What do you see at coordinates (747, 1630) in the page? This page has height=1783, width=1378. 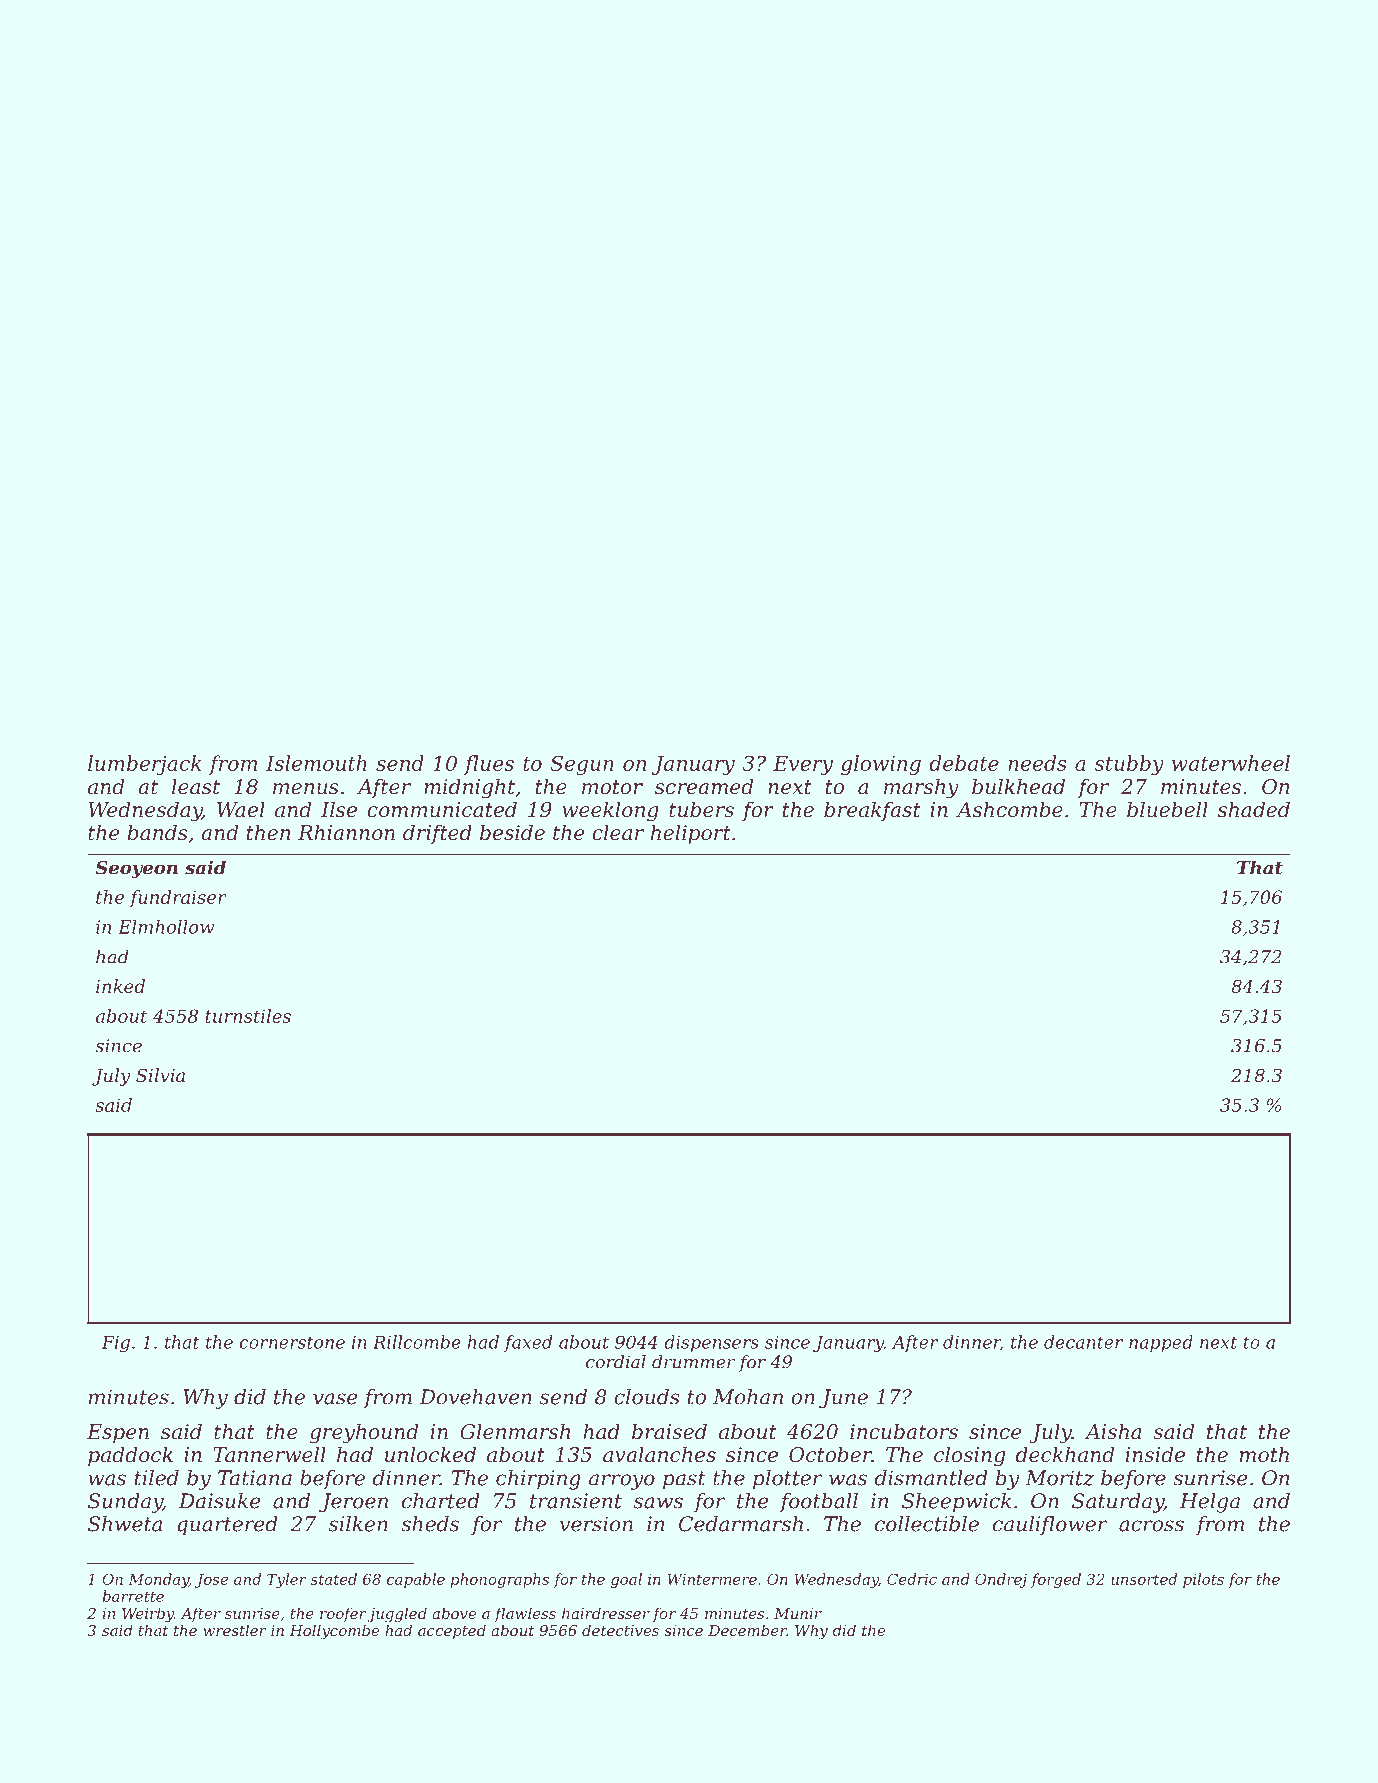 I see `December` at bounding box center [747, 1630].
